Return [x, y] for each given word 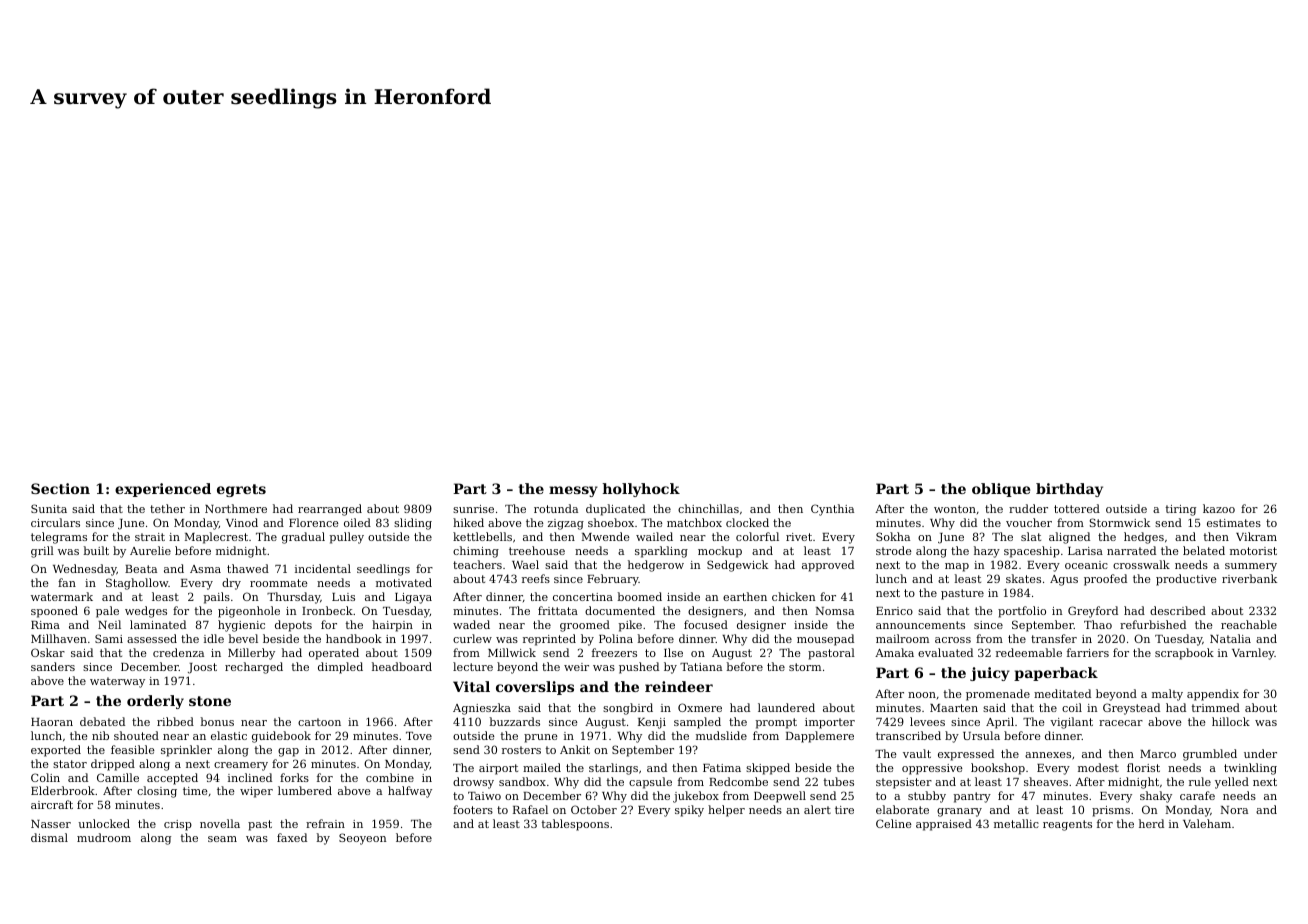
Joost [202, 668]
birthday [1069, 490]
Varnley [1253, 654]
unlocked [104, 823]
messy [573, 491]
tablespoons [575, 825]
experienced [163, 490]
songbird [628, 709]
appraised [944, 825]
